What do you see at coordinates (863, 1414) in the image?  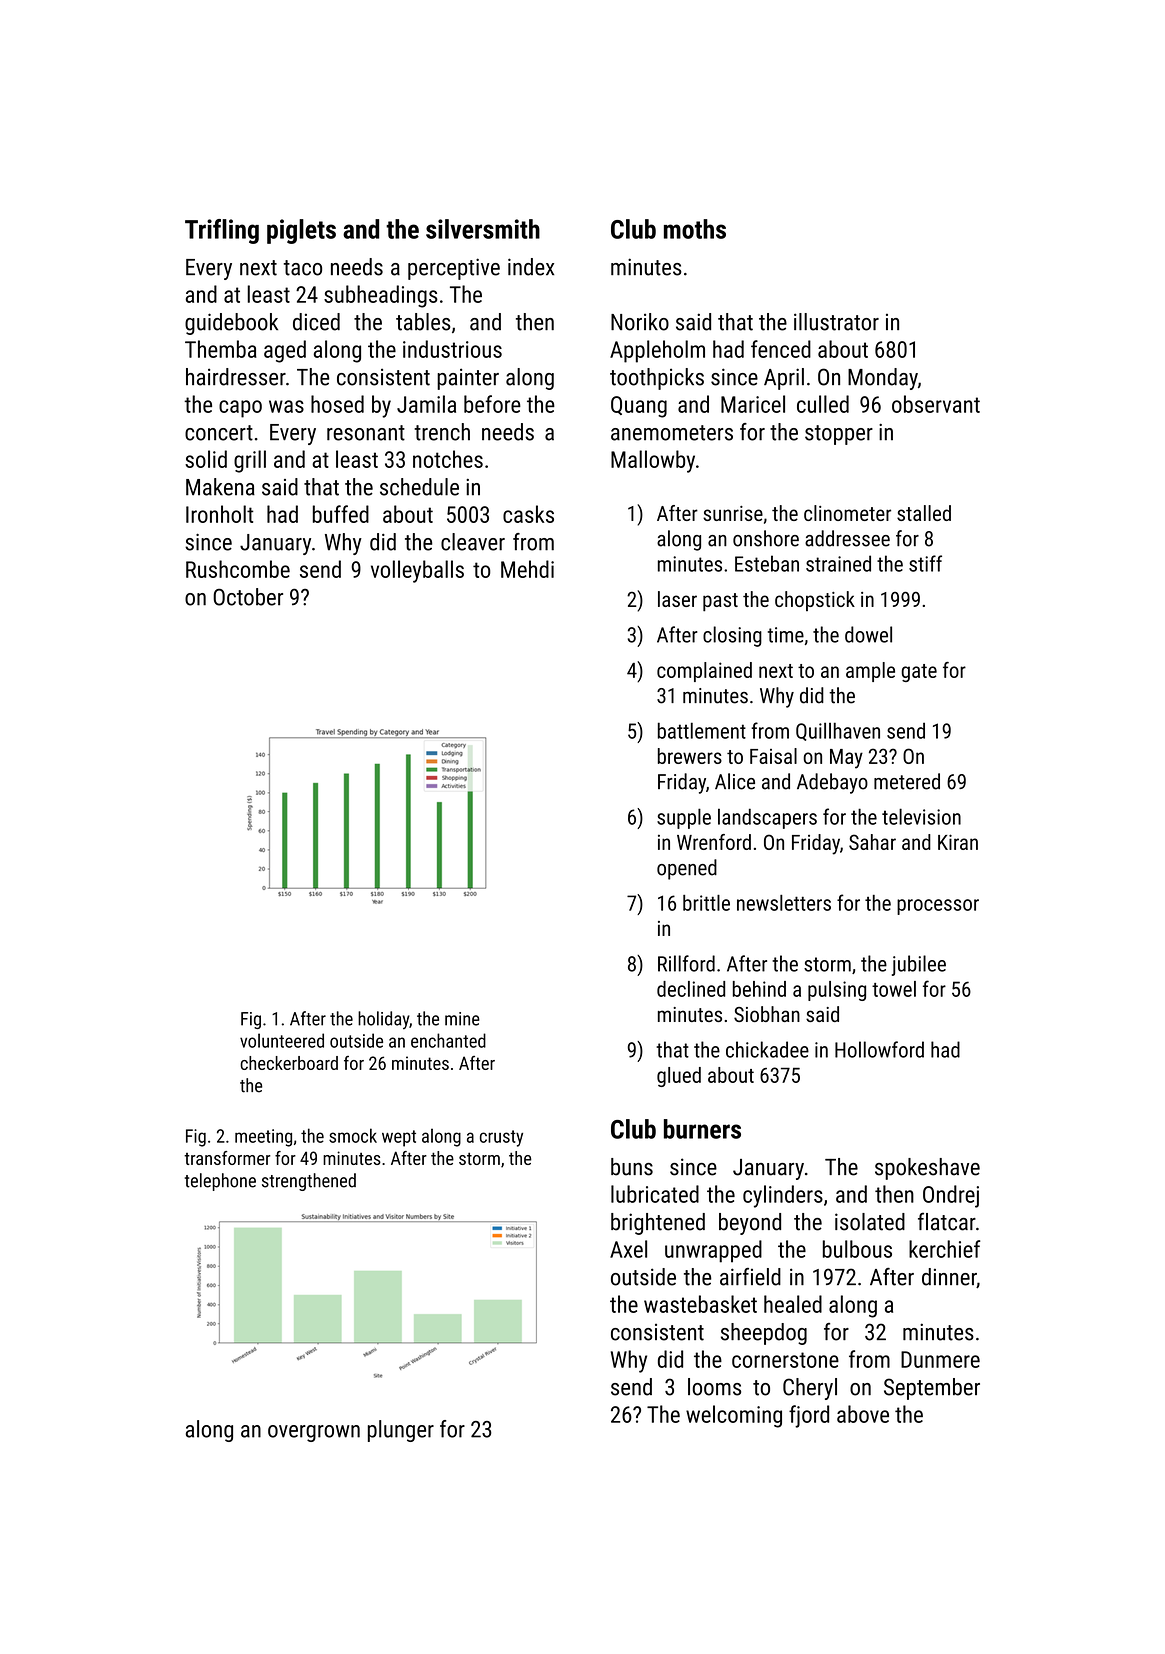 I see `above` at bounding box center [863, 1414].
